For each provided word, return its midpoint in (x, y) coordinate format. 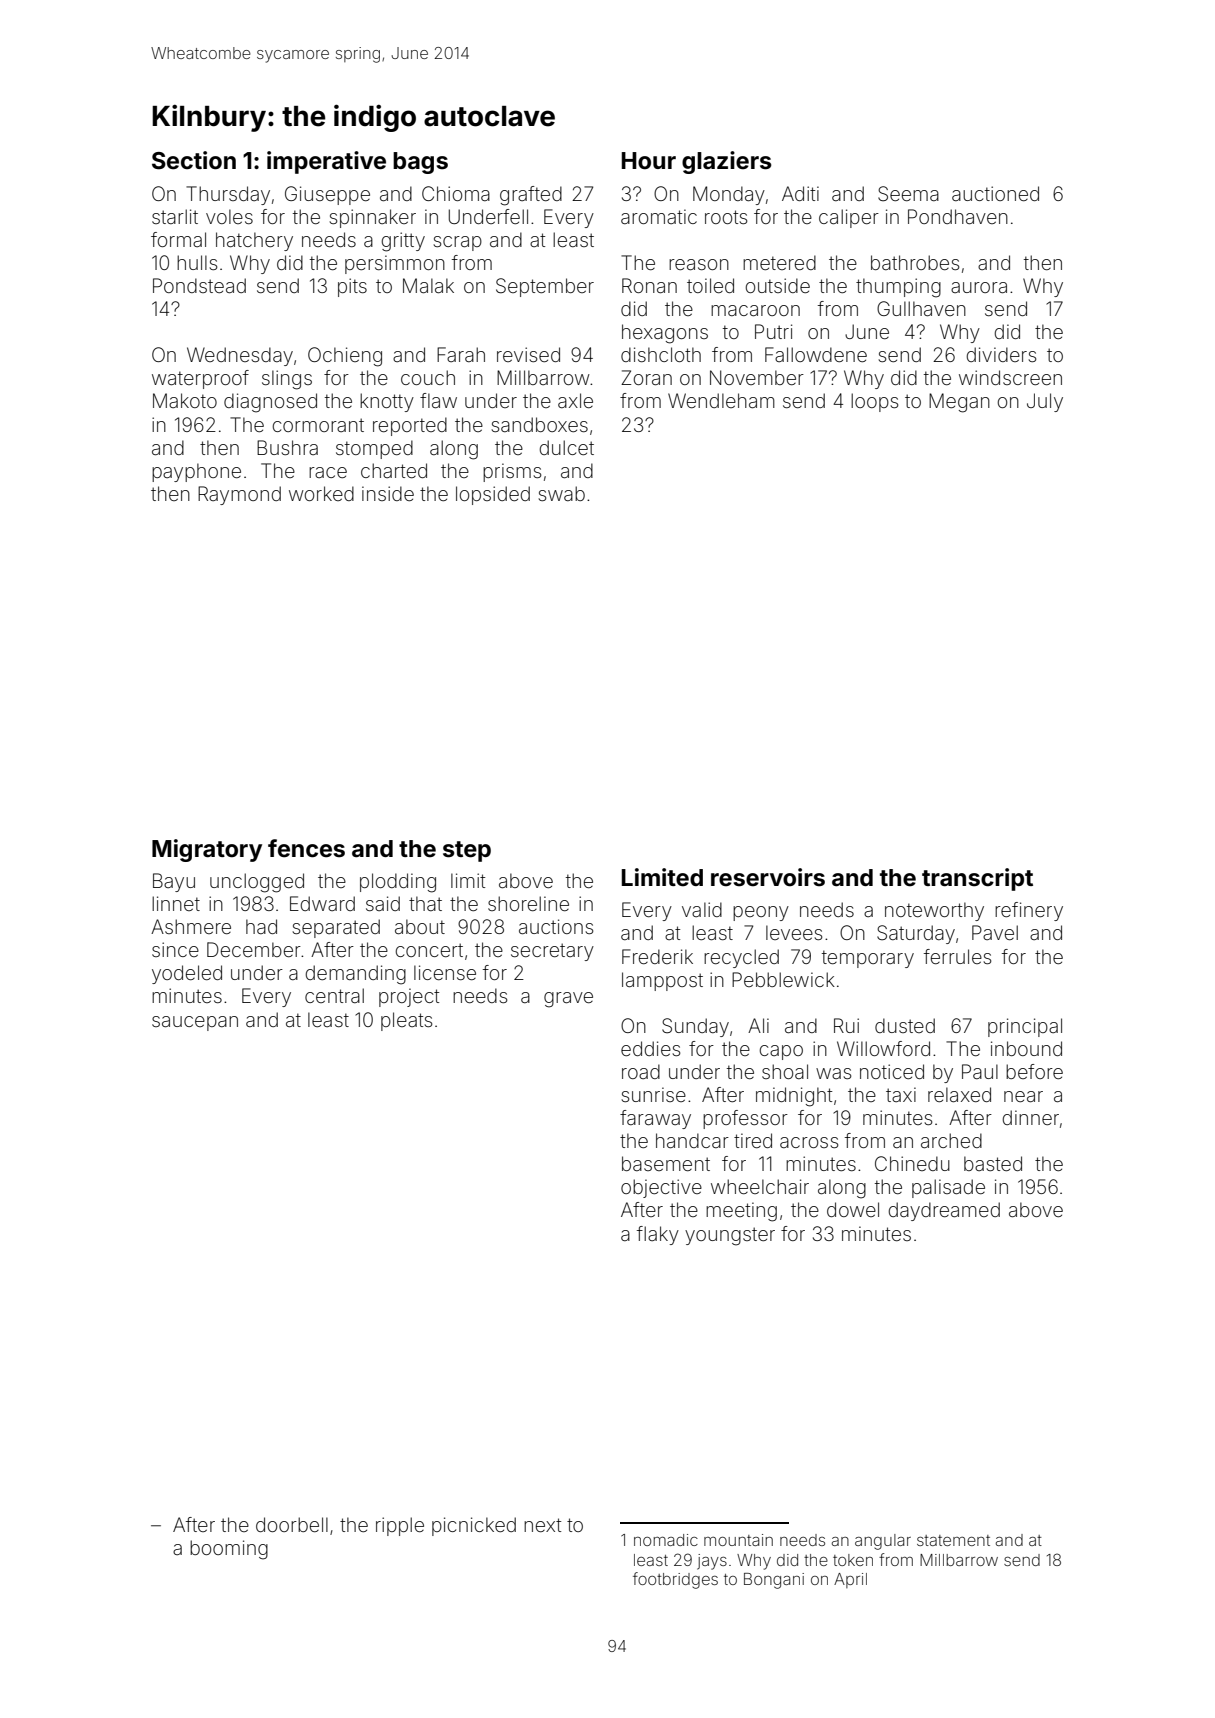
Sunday (695, 1027)
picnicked (474, 1526)
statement (953, 1540)
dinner (1030, 1117)
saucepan (195, 1023)
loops (874, 402)
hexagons (665, 334)
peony (761, 913)
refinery (1029, 911)
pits (352, 287)
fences (306, 848)
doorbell (292, 1524)
